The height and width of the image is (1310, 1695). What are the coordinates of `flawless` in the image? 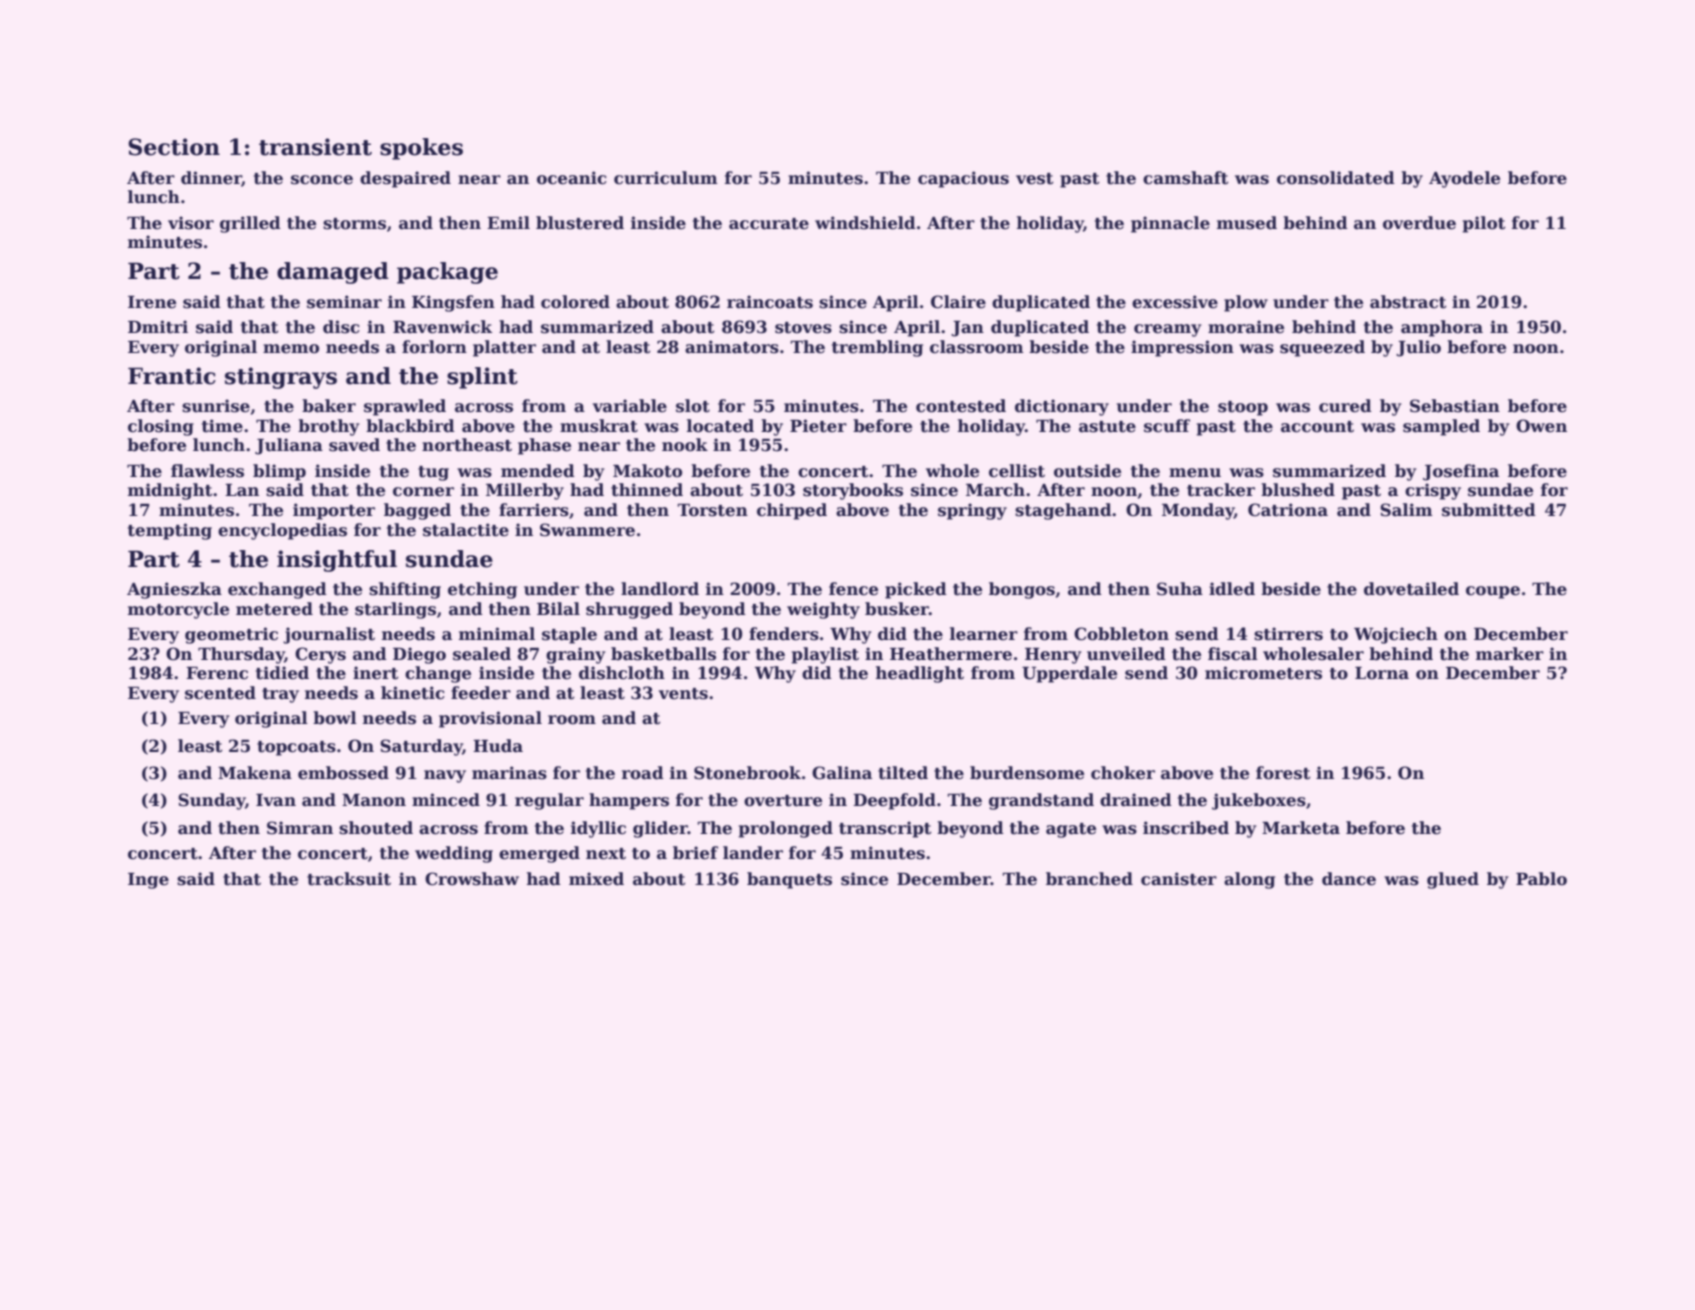 It's located at (207, 471).
